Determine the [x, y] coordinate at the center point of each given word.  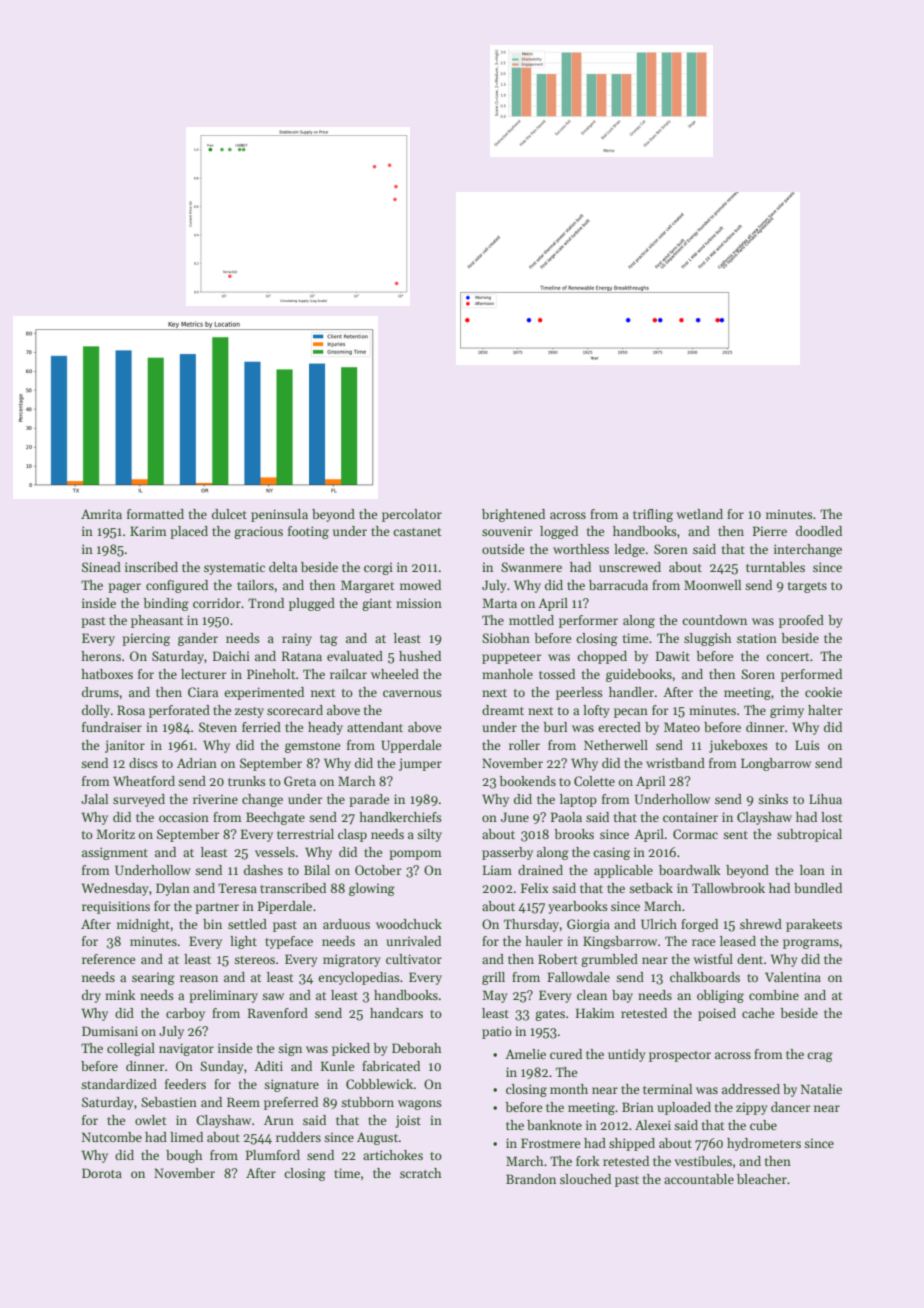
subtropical [809, 835]
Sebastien [169, 1102]
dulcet [229, 514]
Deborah [417, 1048]
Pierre [770, 531]
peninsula [279, 515]
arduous [346, 924]
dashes [263, 870]
